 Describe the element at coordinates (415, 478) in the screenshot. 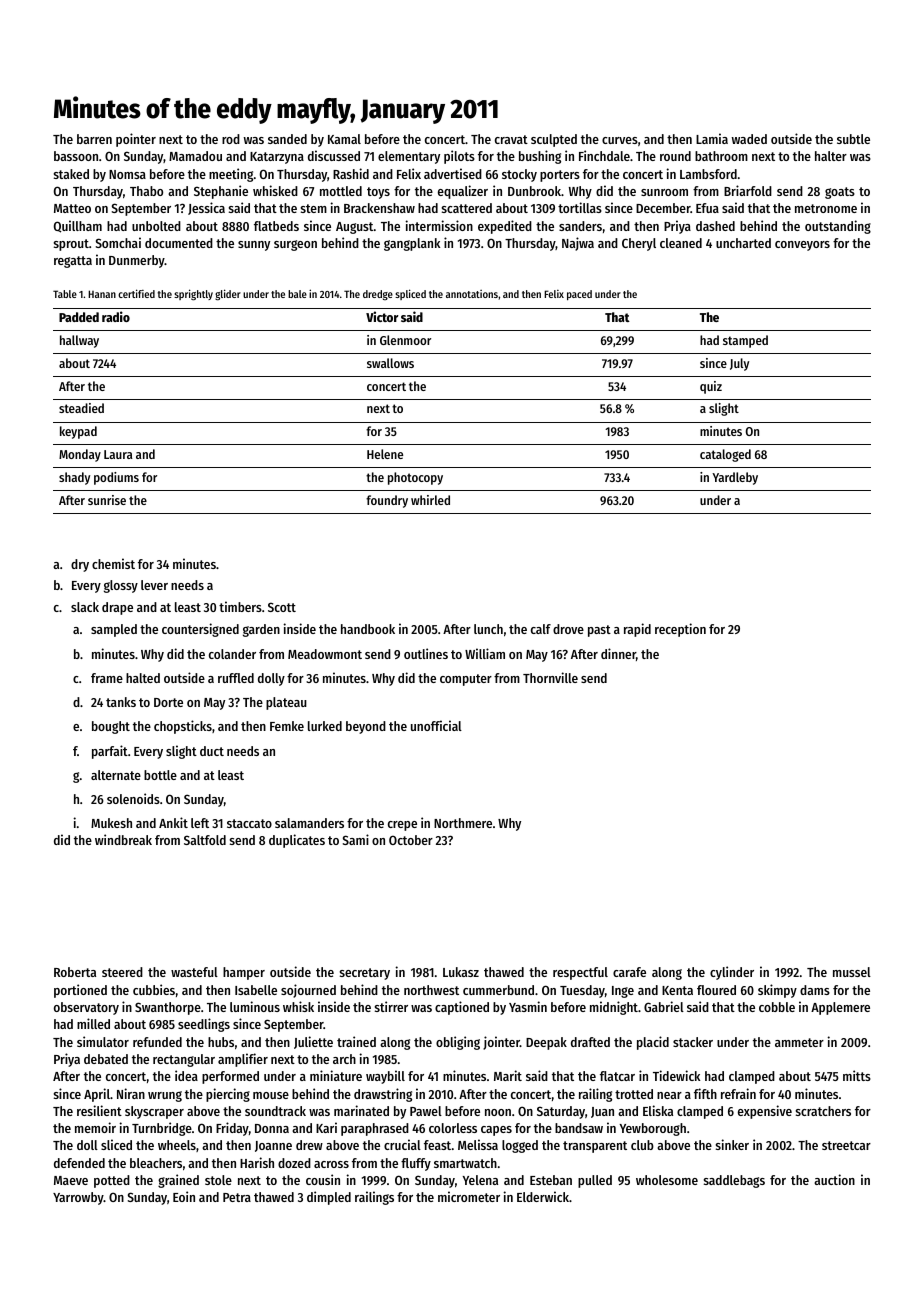

I see `photocopy` at that location.
